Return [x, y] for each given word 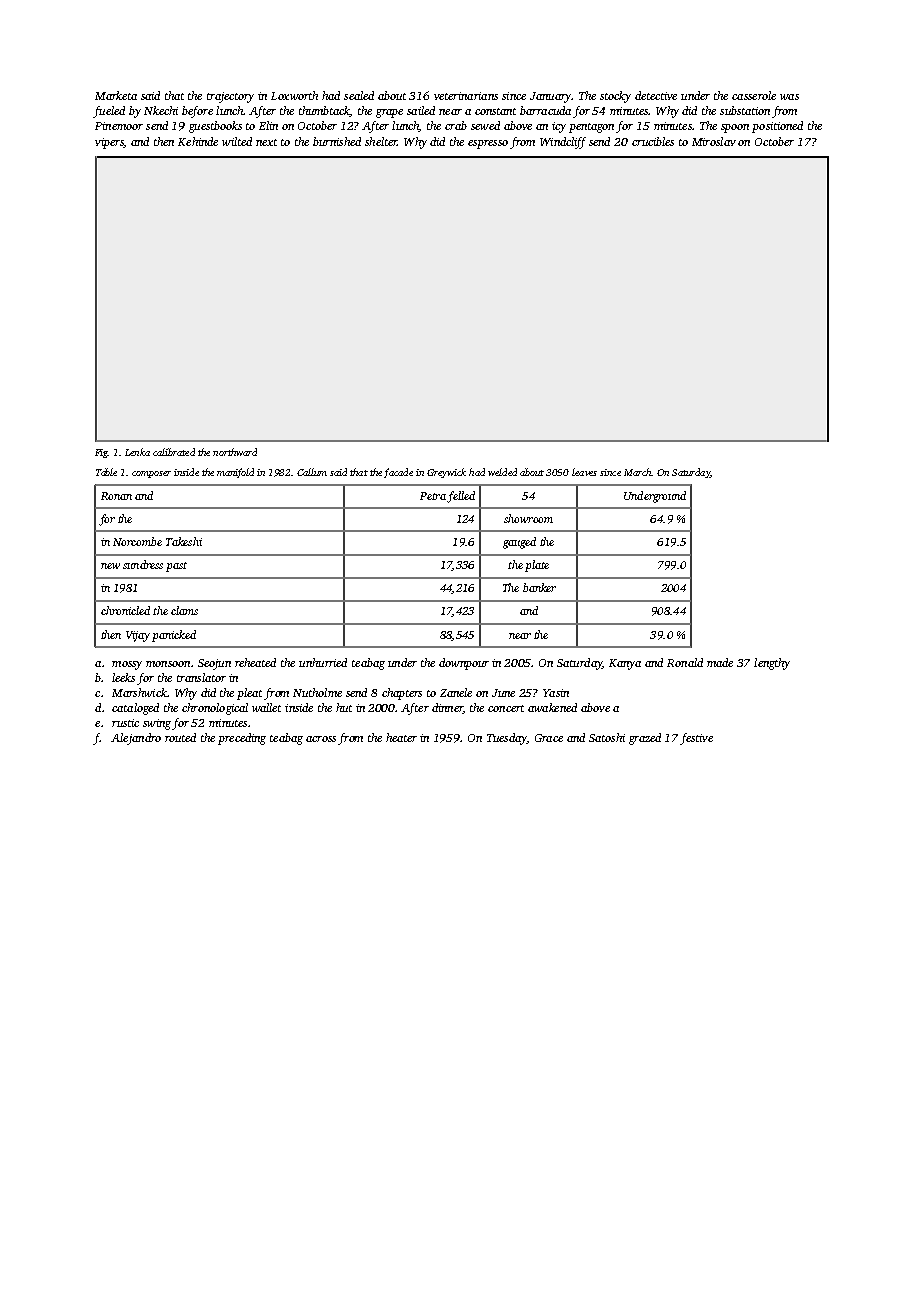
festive [696, 739]
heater [401, 737]
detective [656, 95]
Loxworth [294, 95]
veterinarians [466, 96]
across [321, 739]
